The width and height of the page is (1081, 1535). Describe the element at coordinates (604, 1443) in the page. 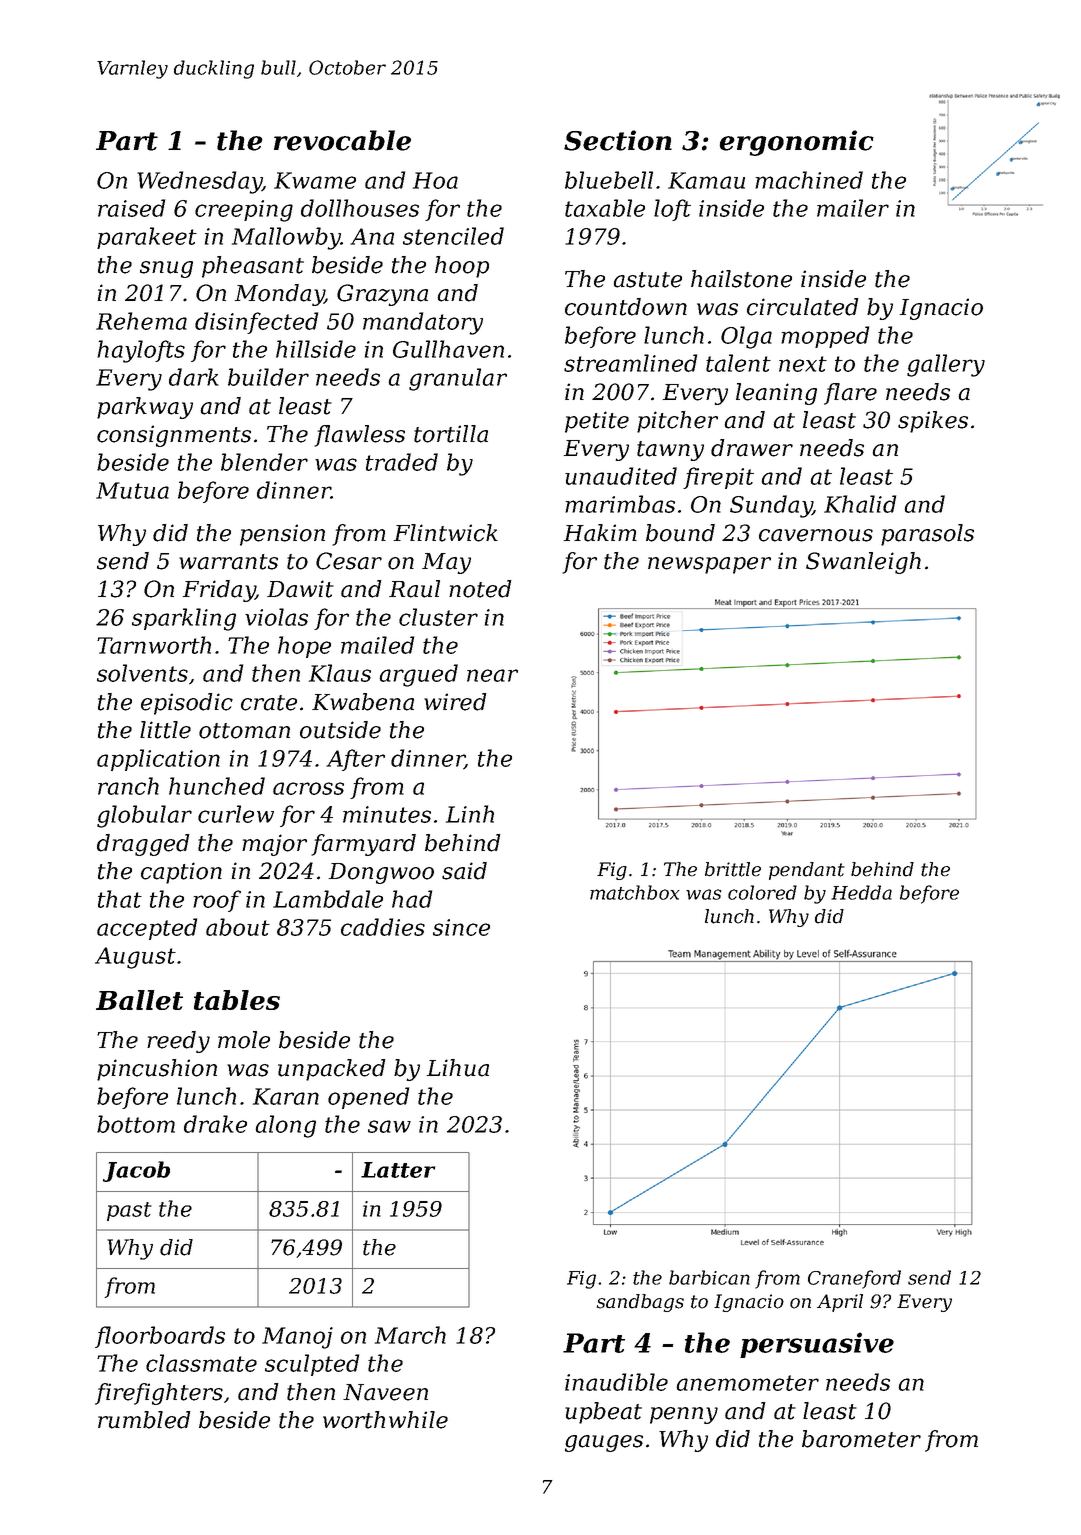

I see `gauges` at that location.
